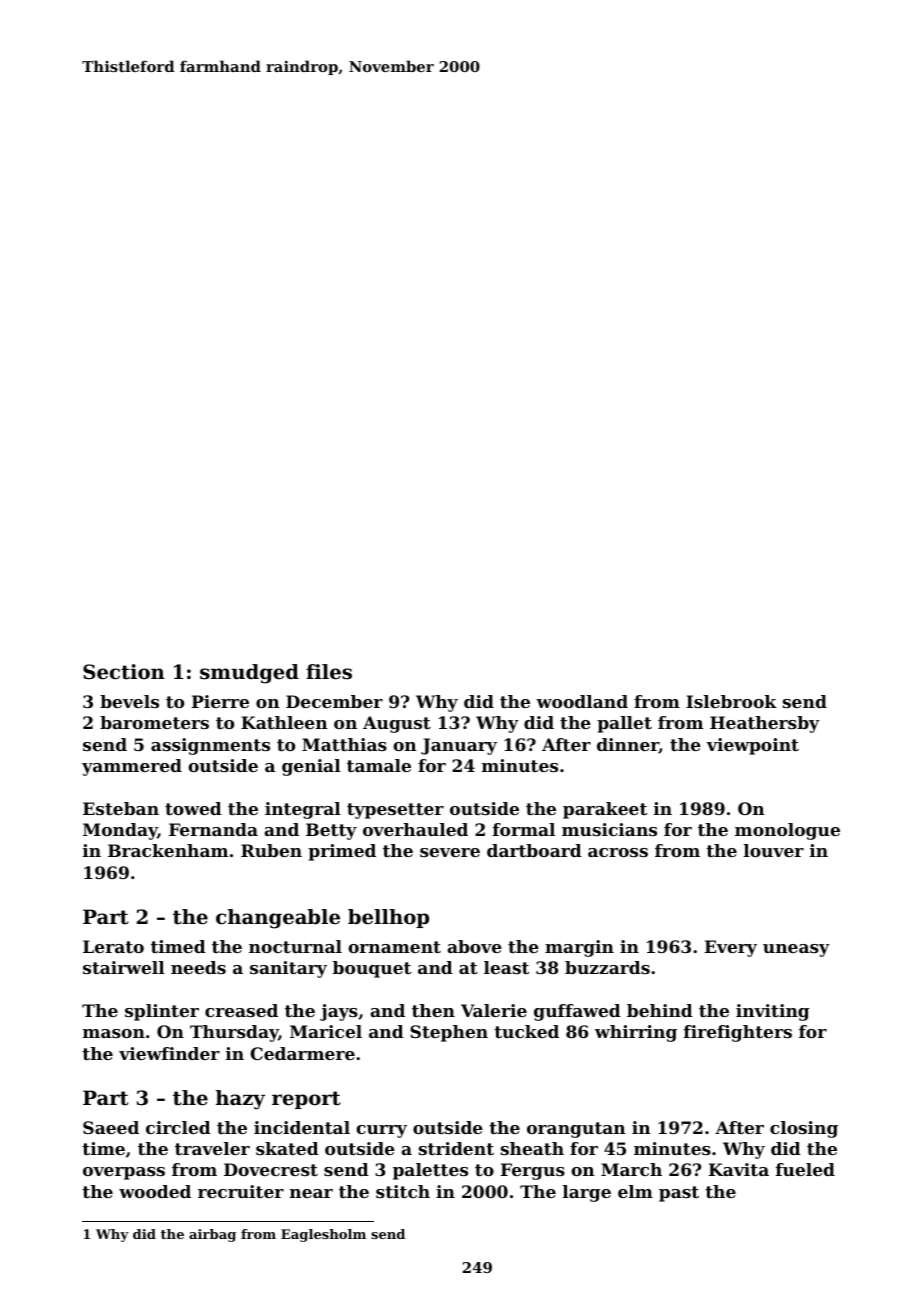 This document has width=924, height=1308. I want to click on Section, so click(124, 672).
